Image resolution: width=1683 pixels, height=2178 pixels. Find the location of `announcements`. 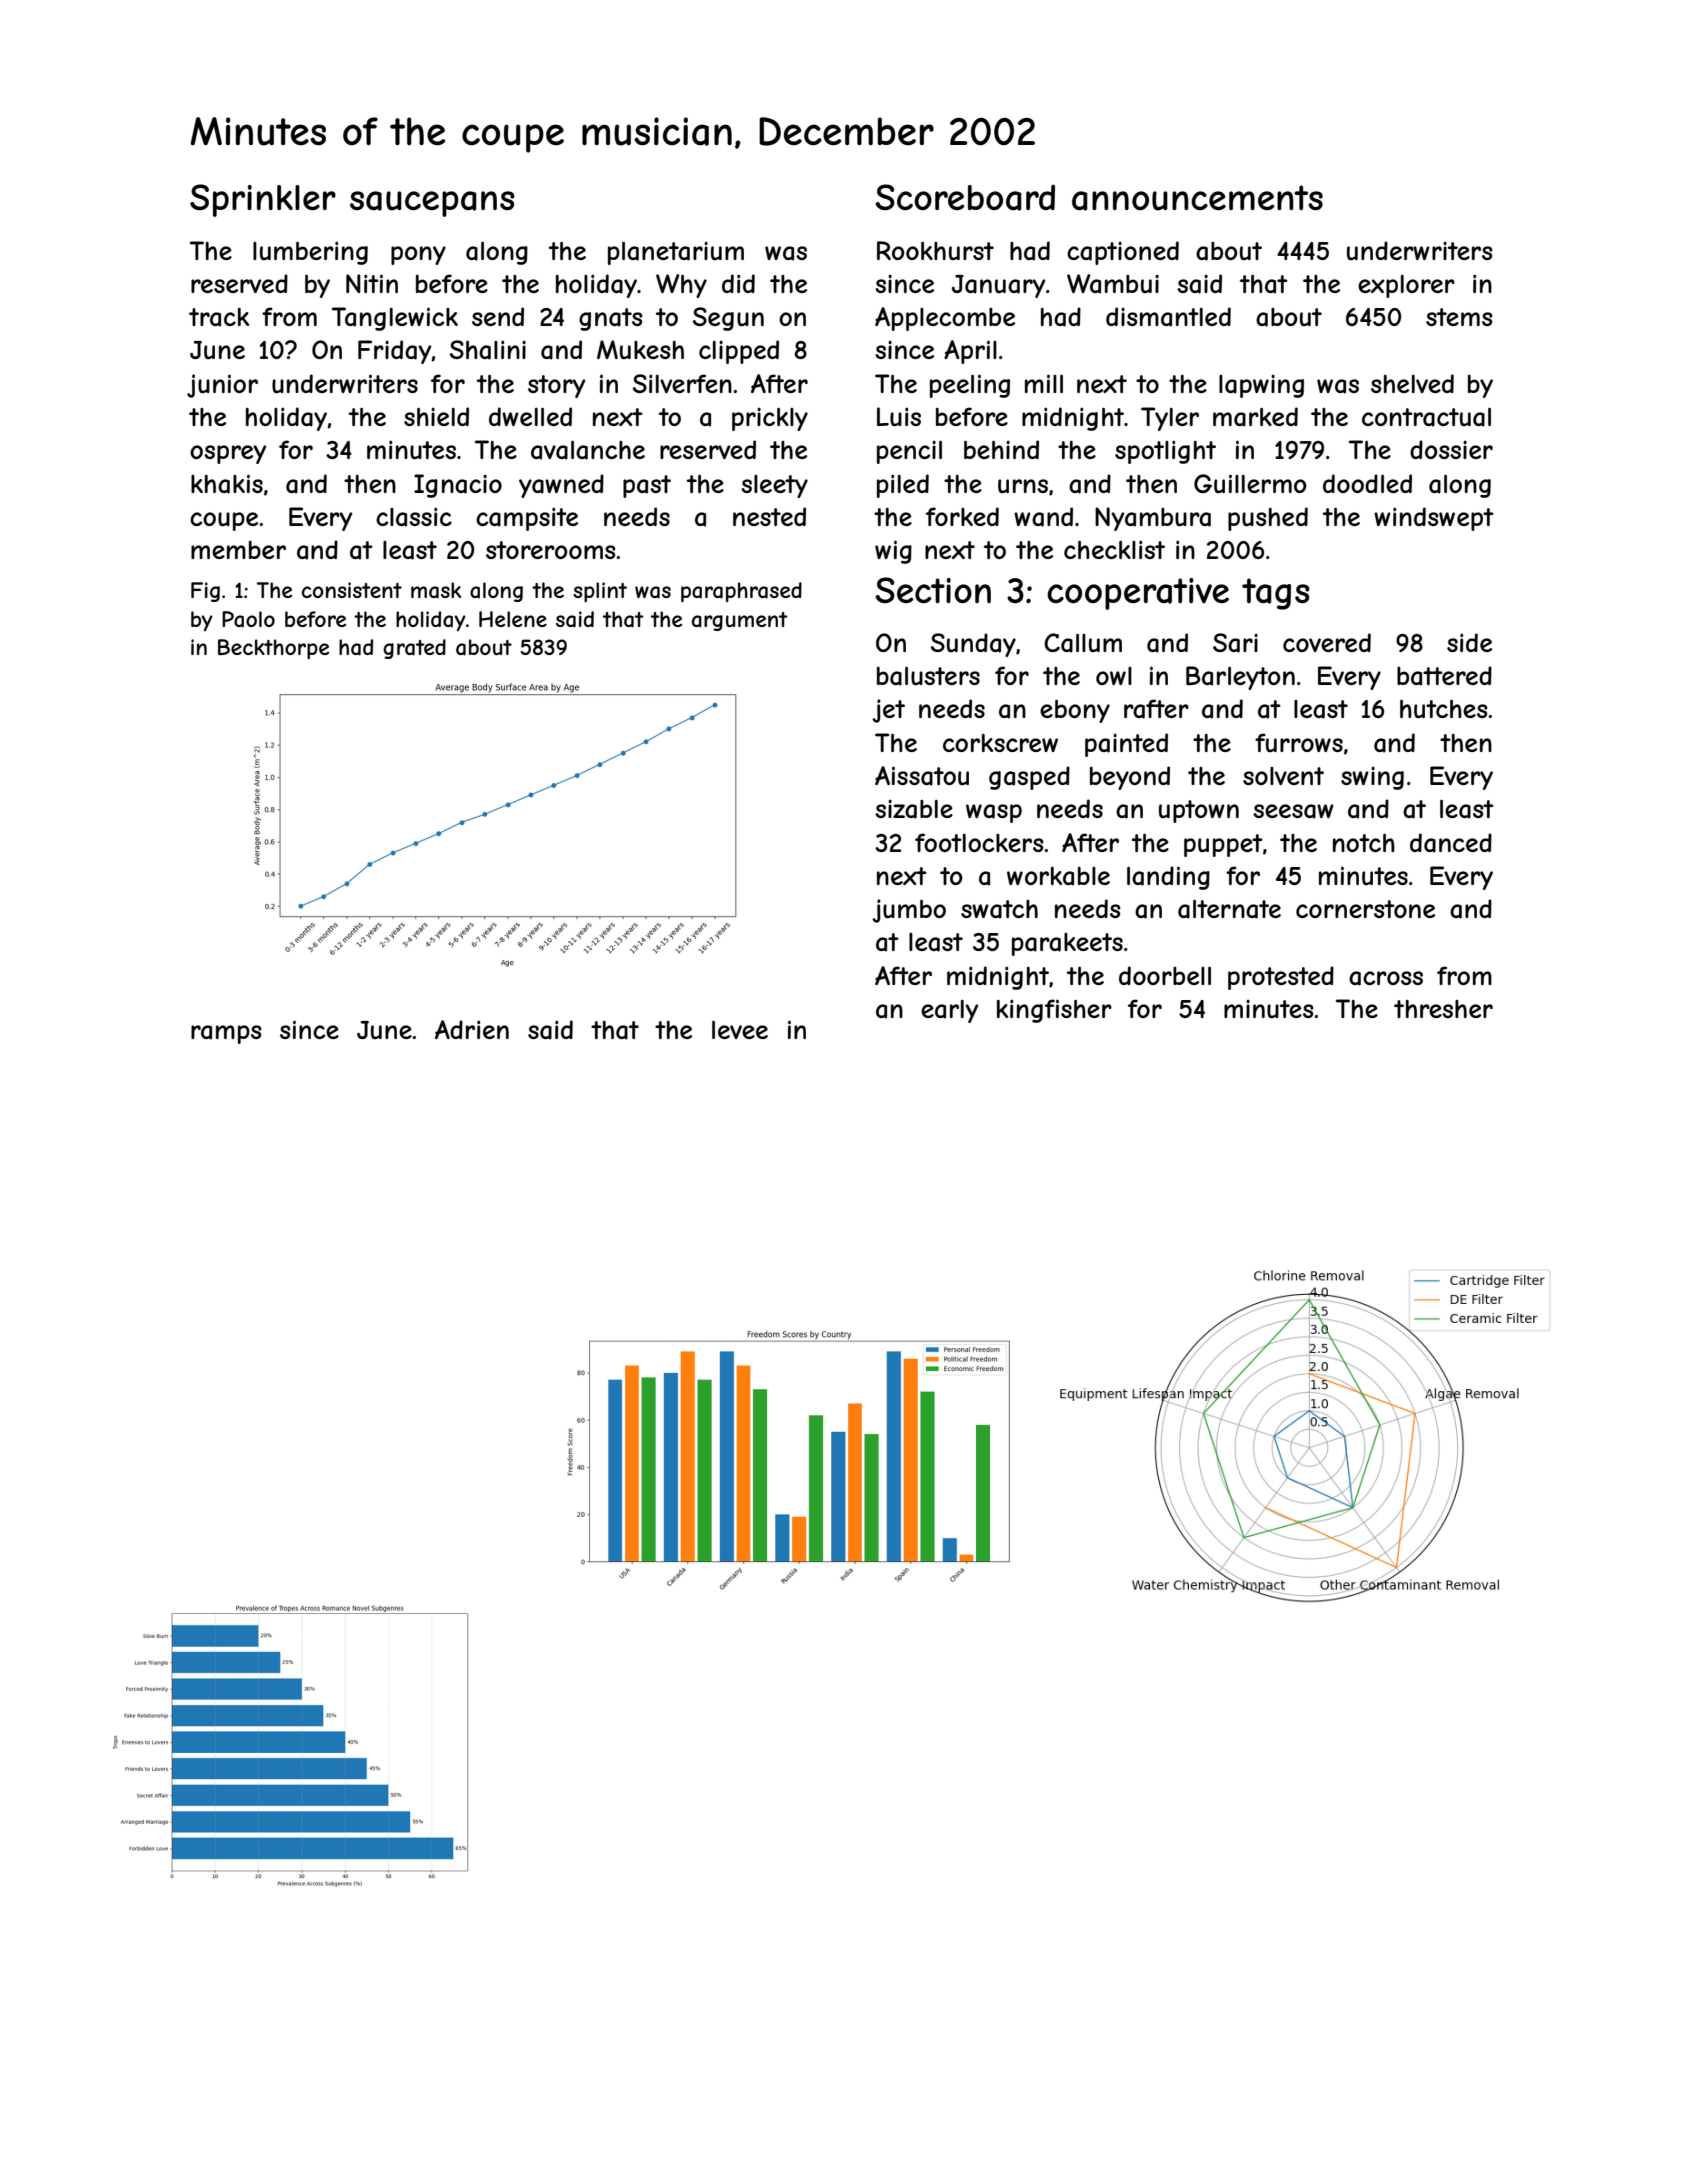

announcements is located at coordinates (1197, 198).
